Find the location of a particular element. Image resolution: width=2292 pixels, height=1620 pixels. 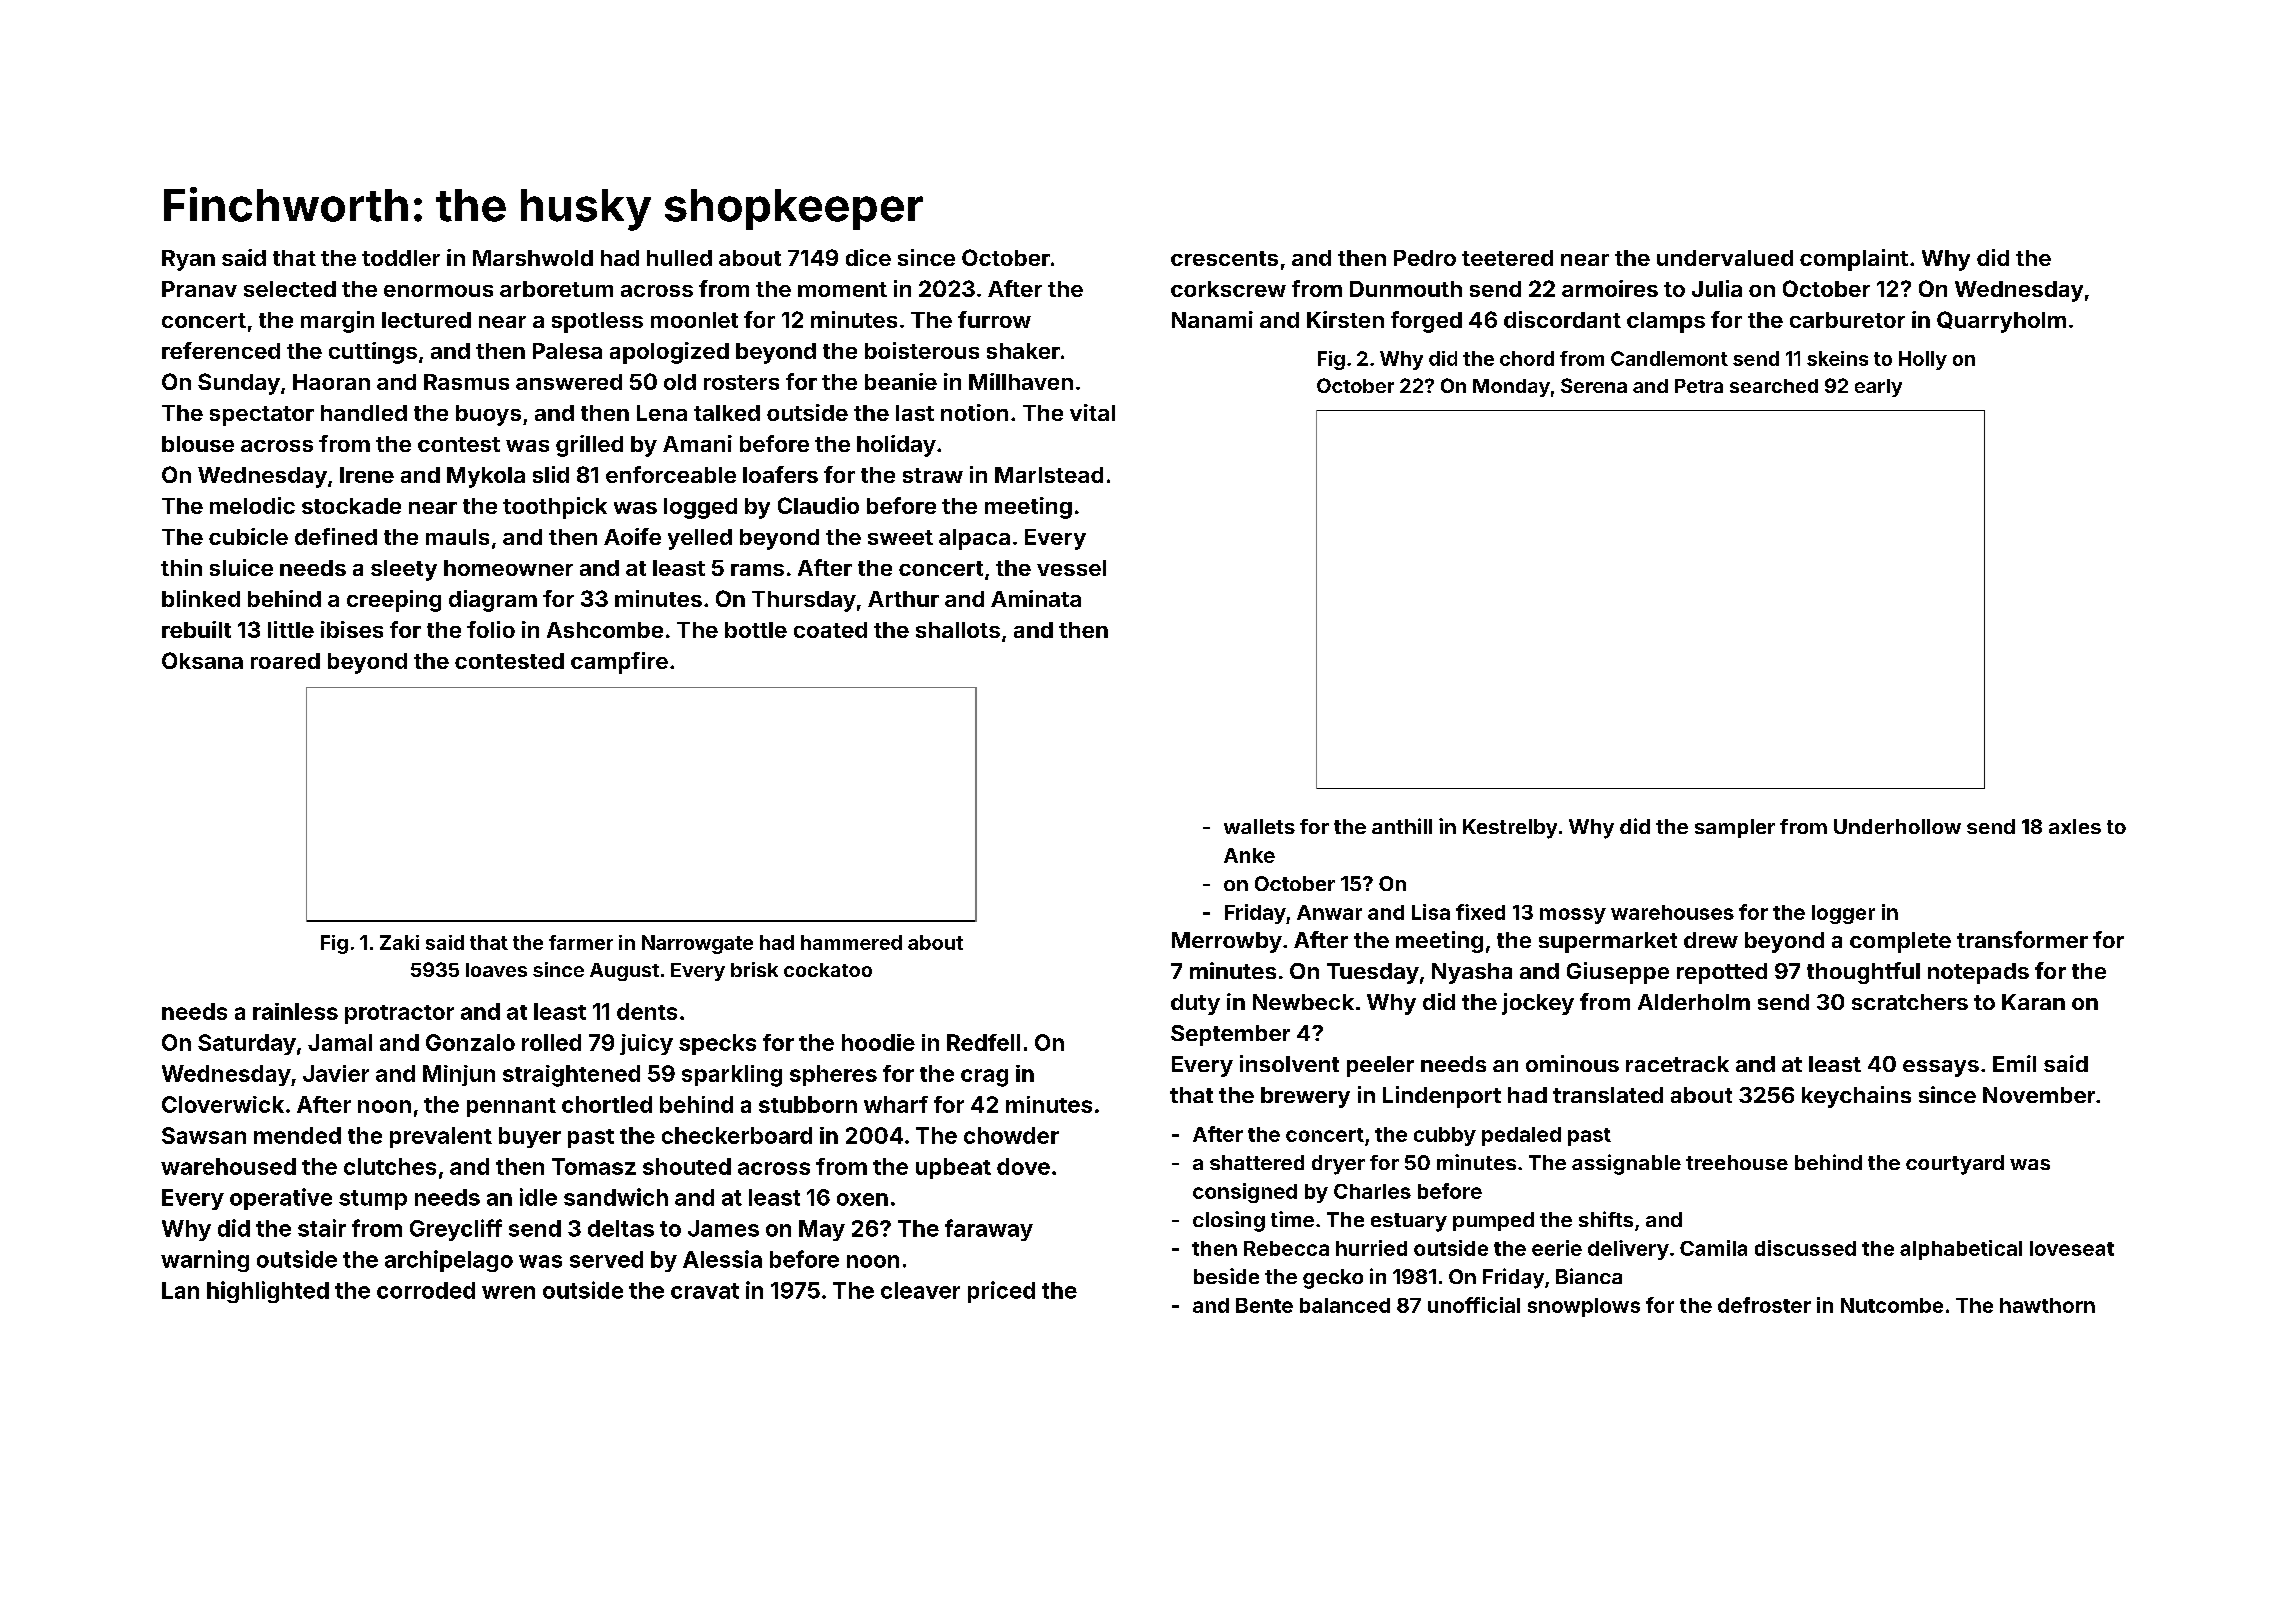

Lisa is located at coordinates (1431, 912).
